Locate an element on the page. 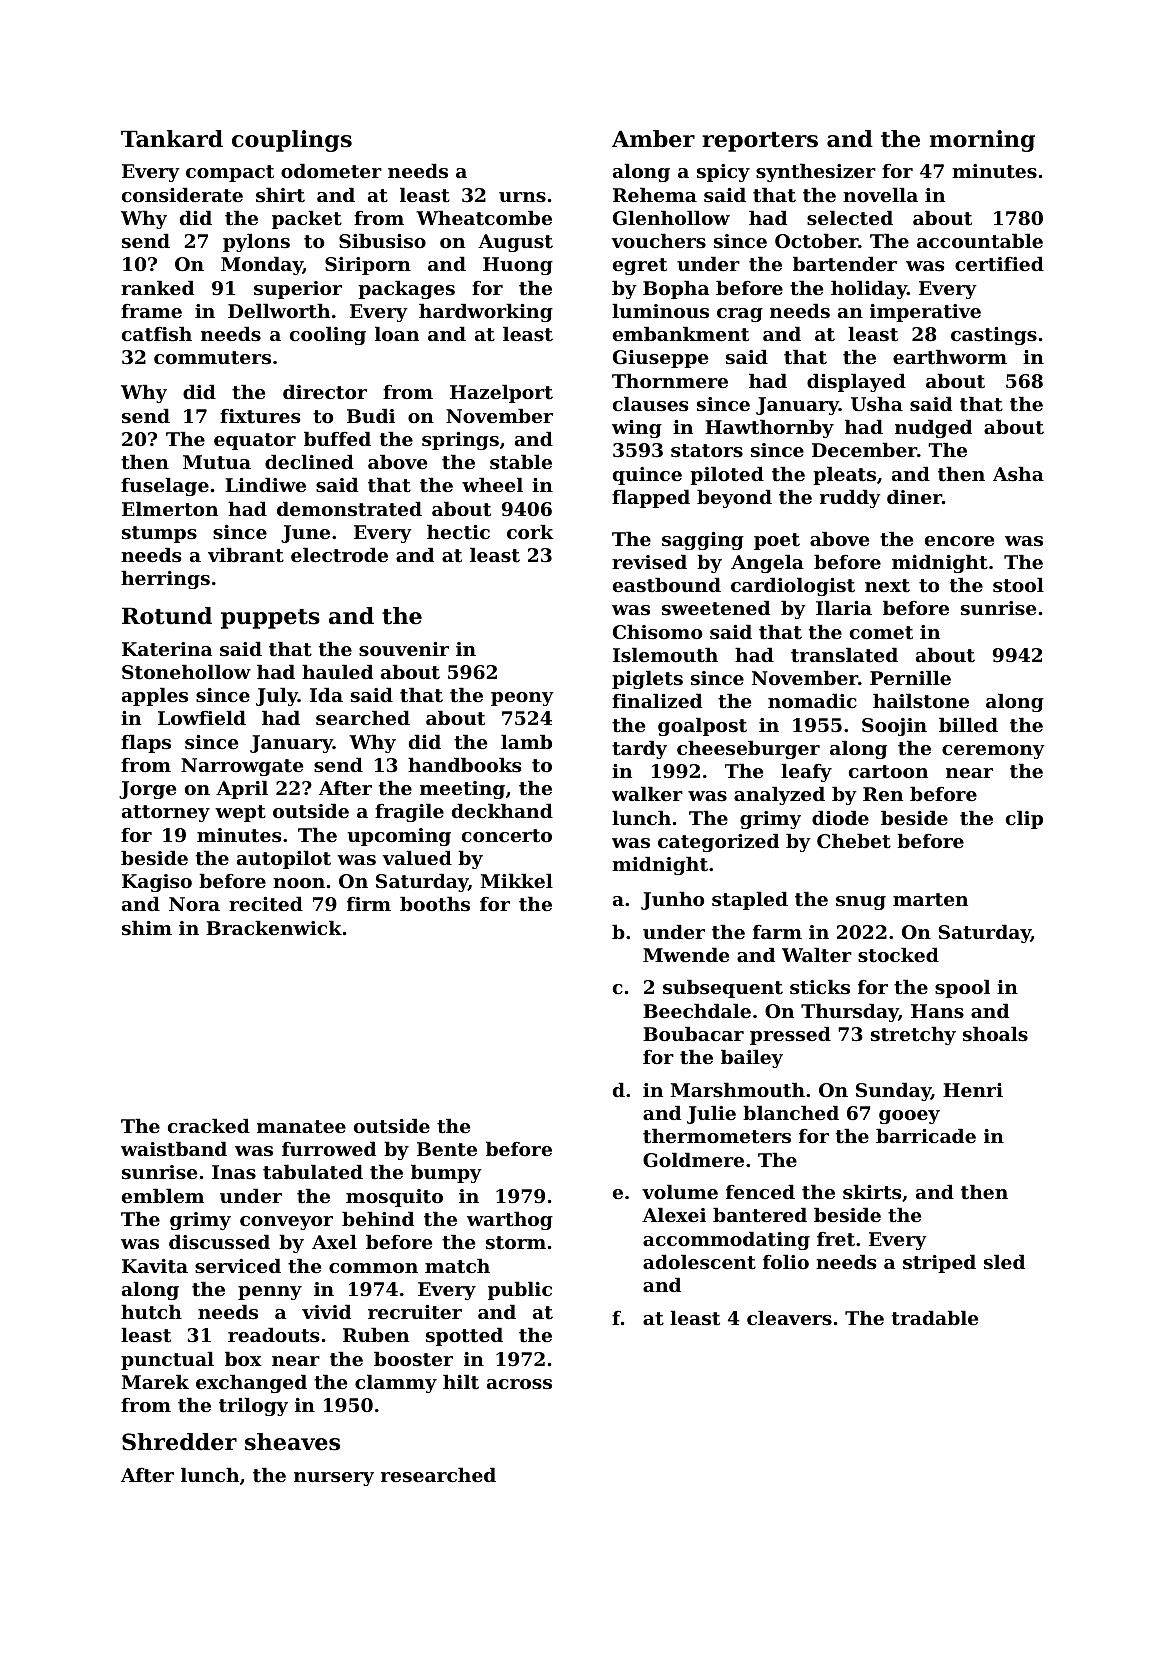 The width and height of the image is (1165, 1654). morning is located at coordinates (982, 141).
